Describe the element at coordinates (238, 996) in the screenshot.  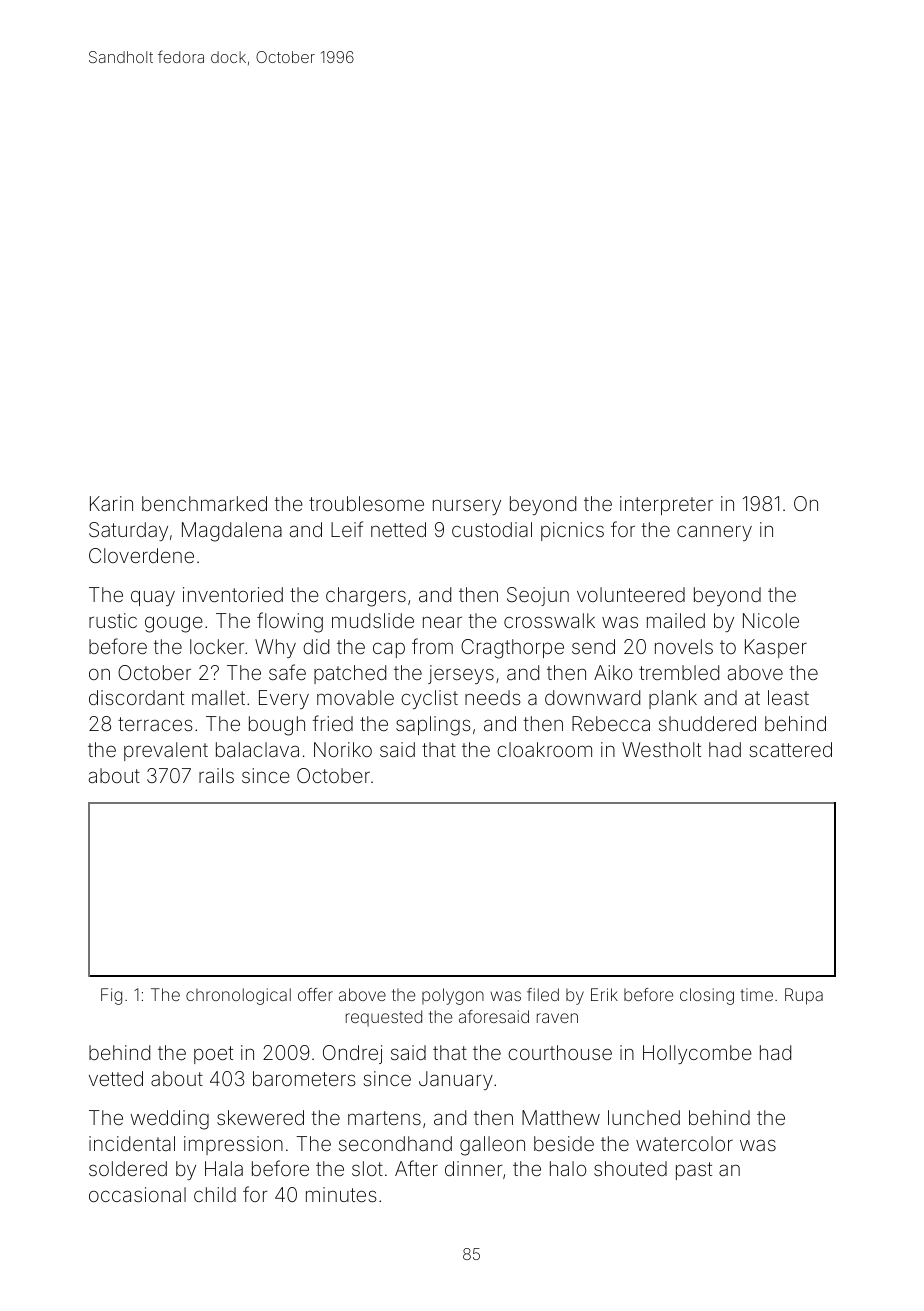
I see `chronological` at that location.
